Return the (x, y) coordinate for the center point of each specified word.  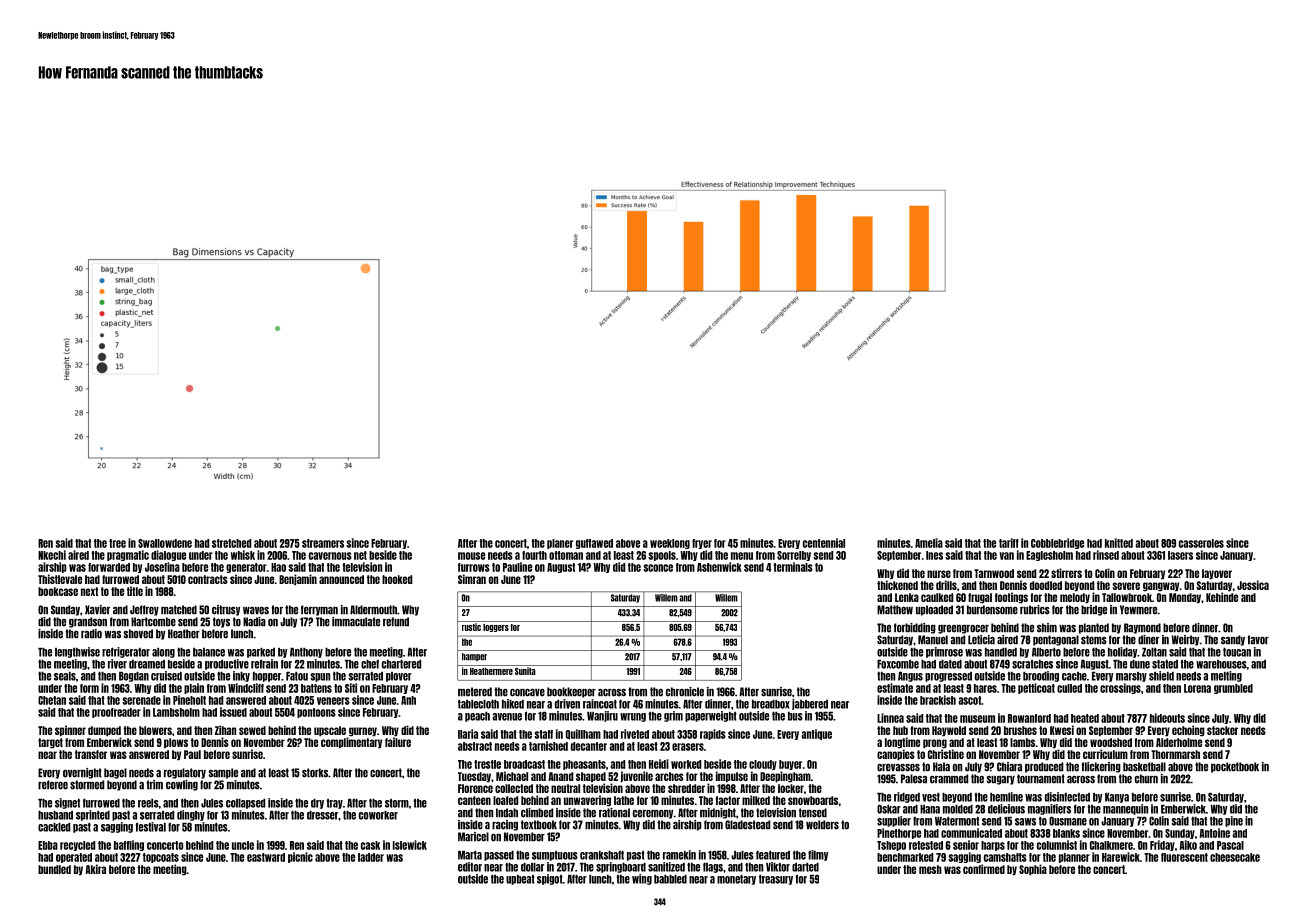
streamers (323, 543)
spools (662, 556)
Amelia (929, 543)
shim (1047, 628)
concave (527, 693)
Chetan (52, 700)
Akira (95, 869)
